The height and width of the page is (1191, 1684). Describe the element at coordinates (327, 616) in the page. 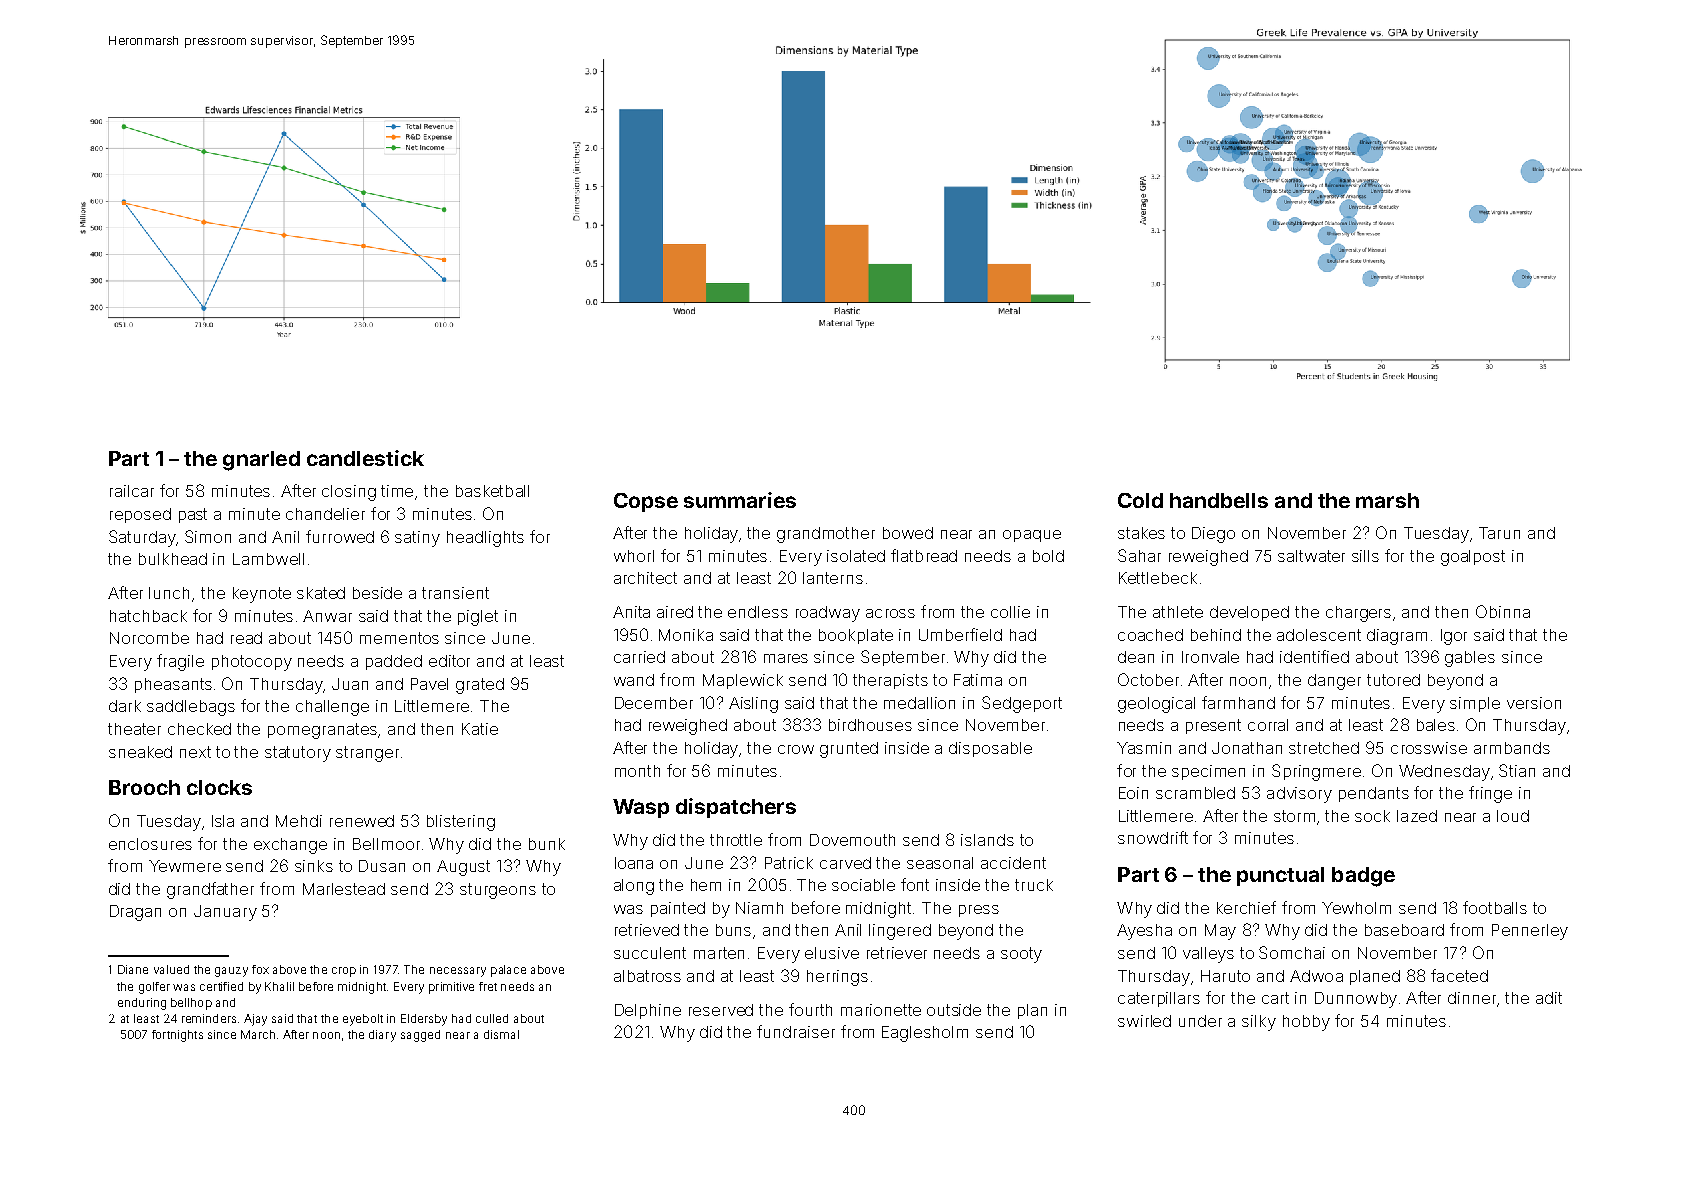

I see `Anwar` at that location.
